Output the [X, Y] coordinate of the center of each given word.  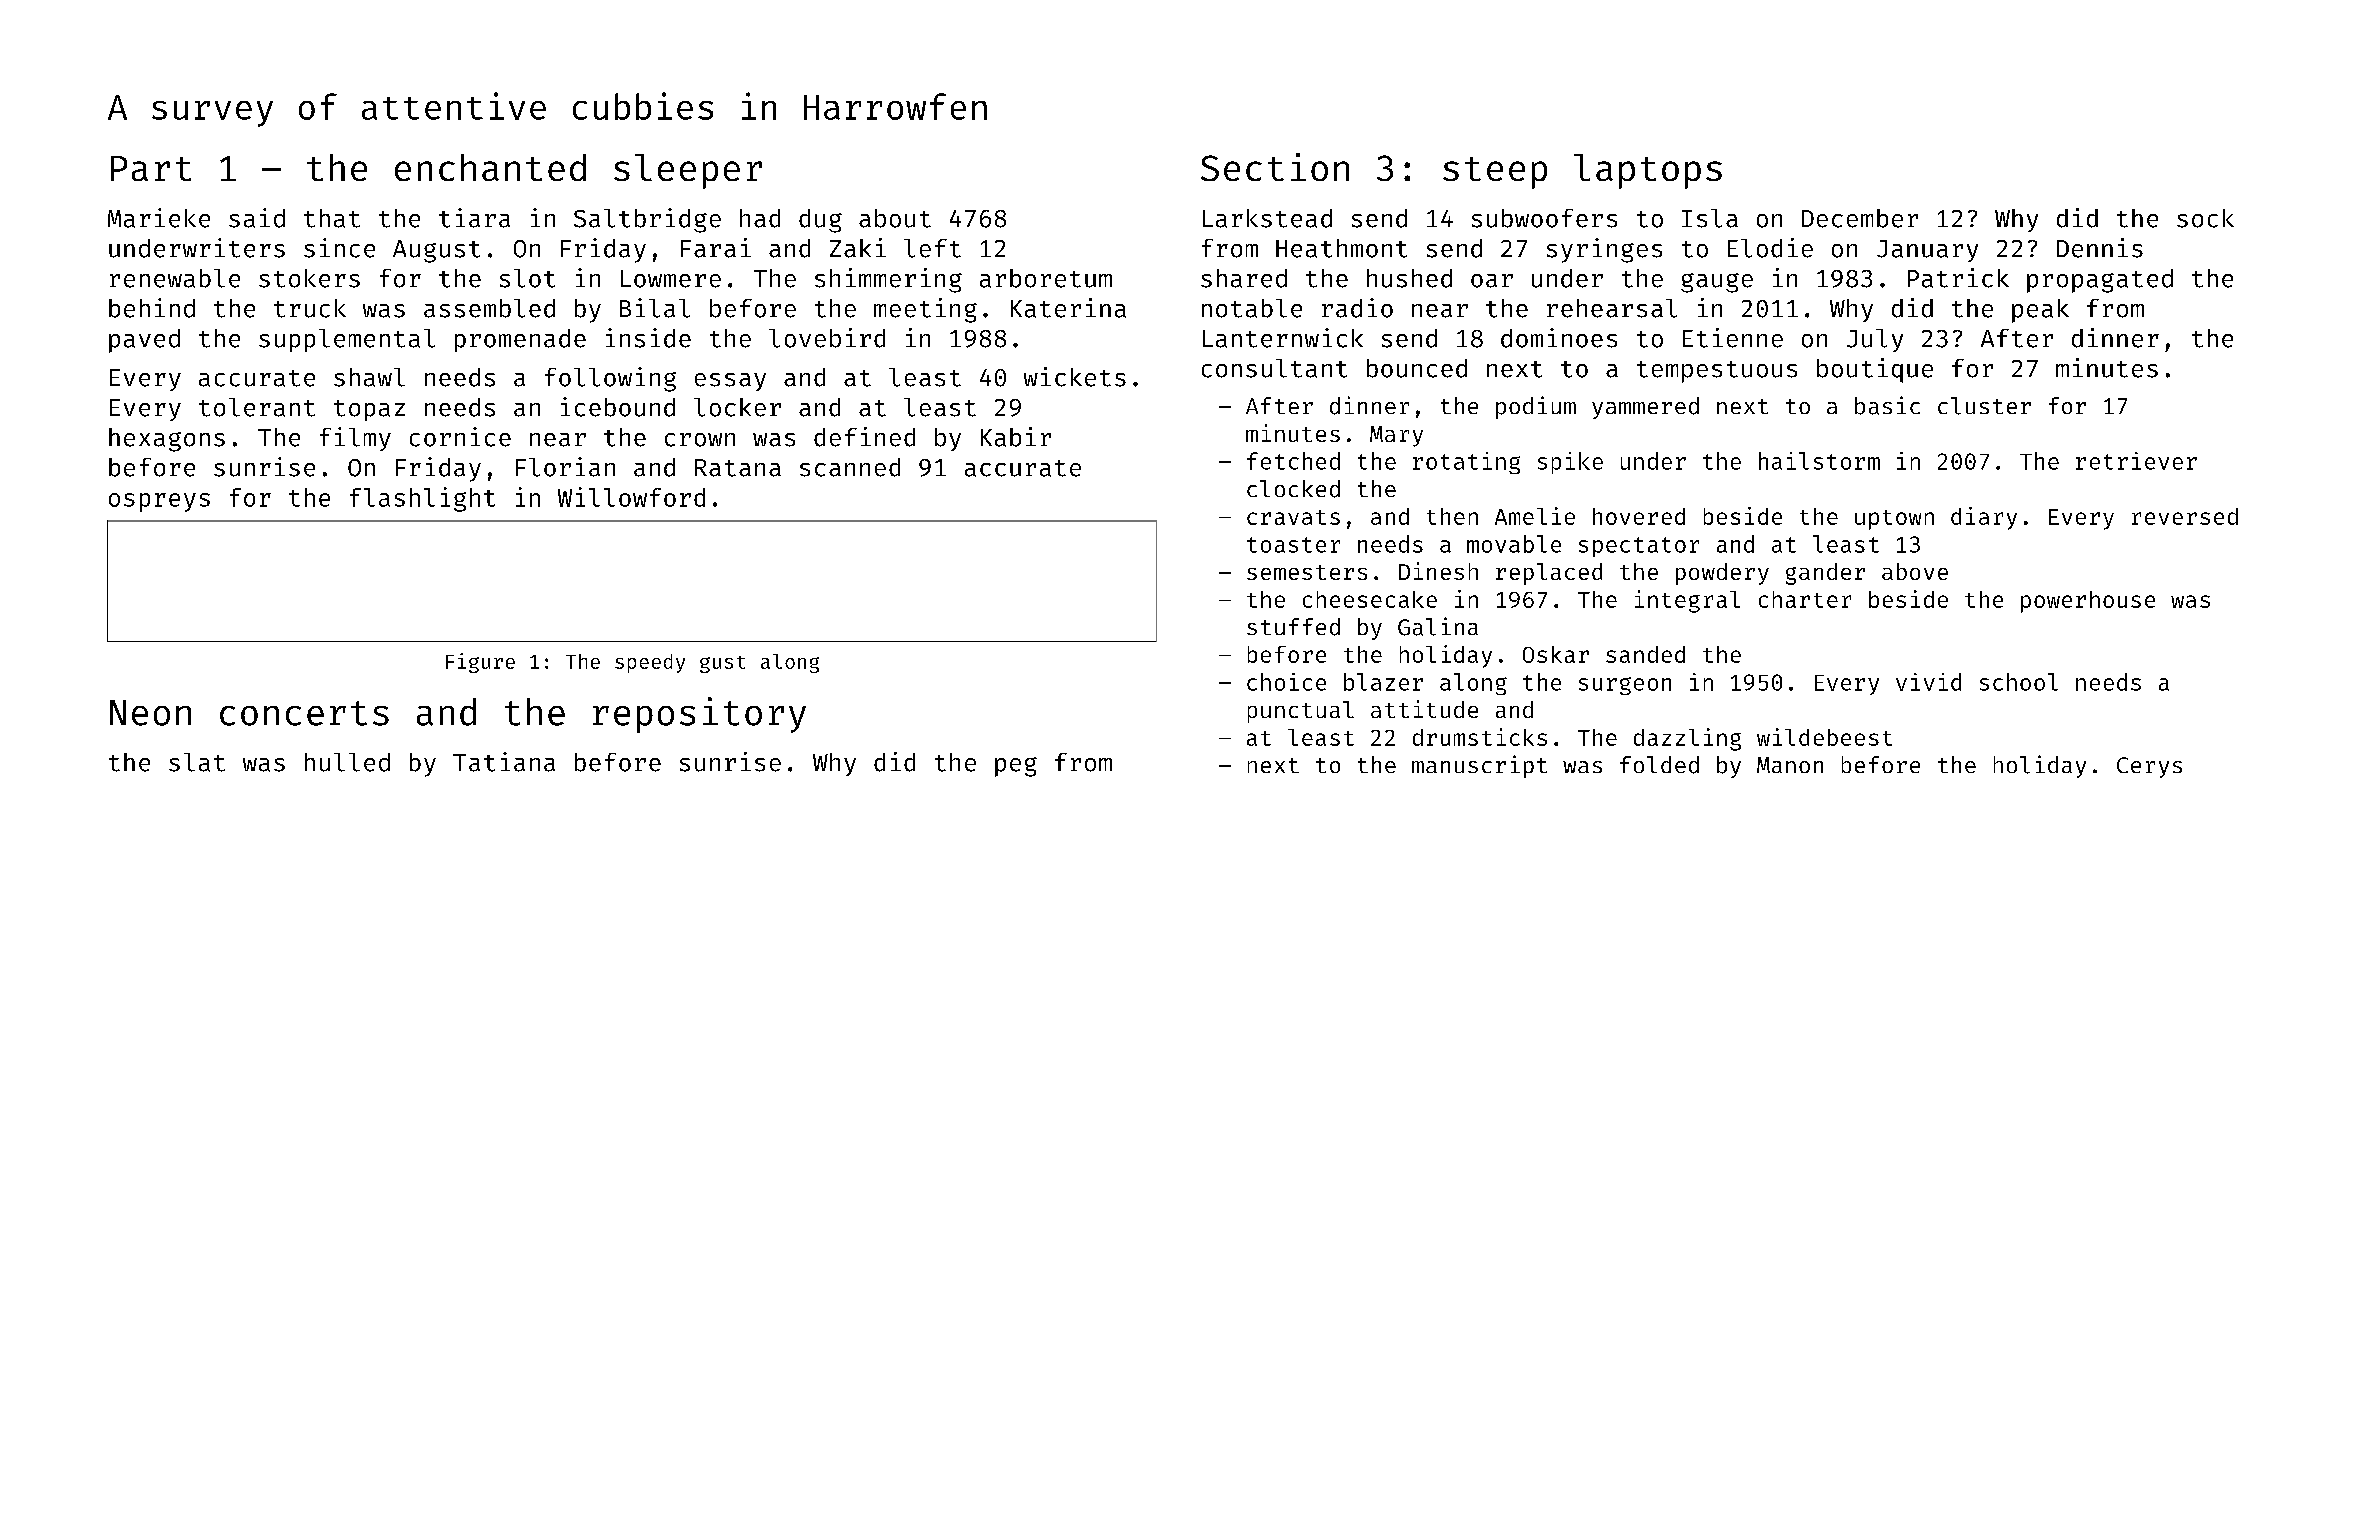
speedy [650, 663]
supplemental [347, 340]
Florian [565, 467]
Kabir [1016, 437]
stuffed [1293, 627]
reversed [2185, 516]
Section [1275, 167]
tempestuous [1717, 372]
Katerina [1068, 308]
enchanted [490, 167]
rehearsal [1612, 308]
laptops [1648, 171]
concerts [304, 713]
